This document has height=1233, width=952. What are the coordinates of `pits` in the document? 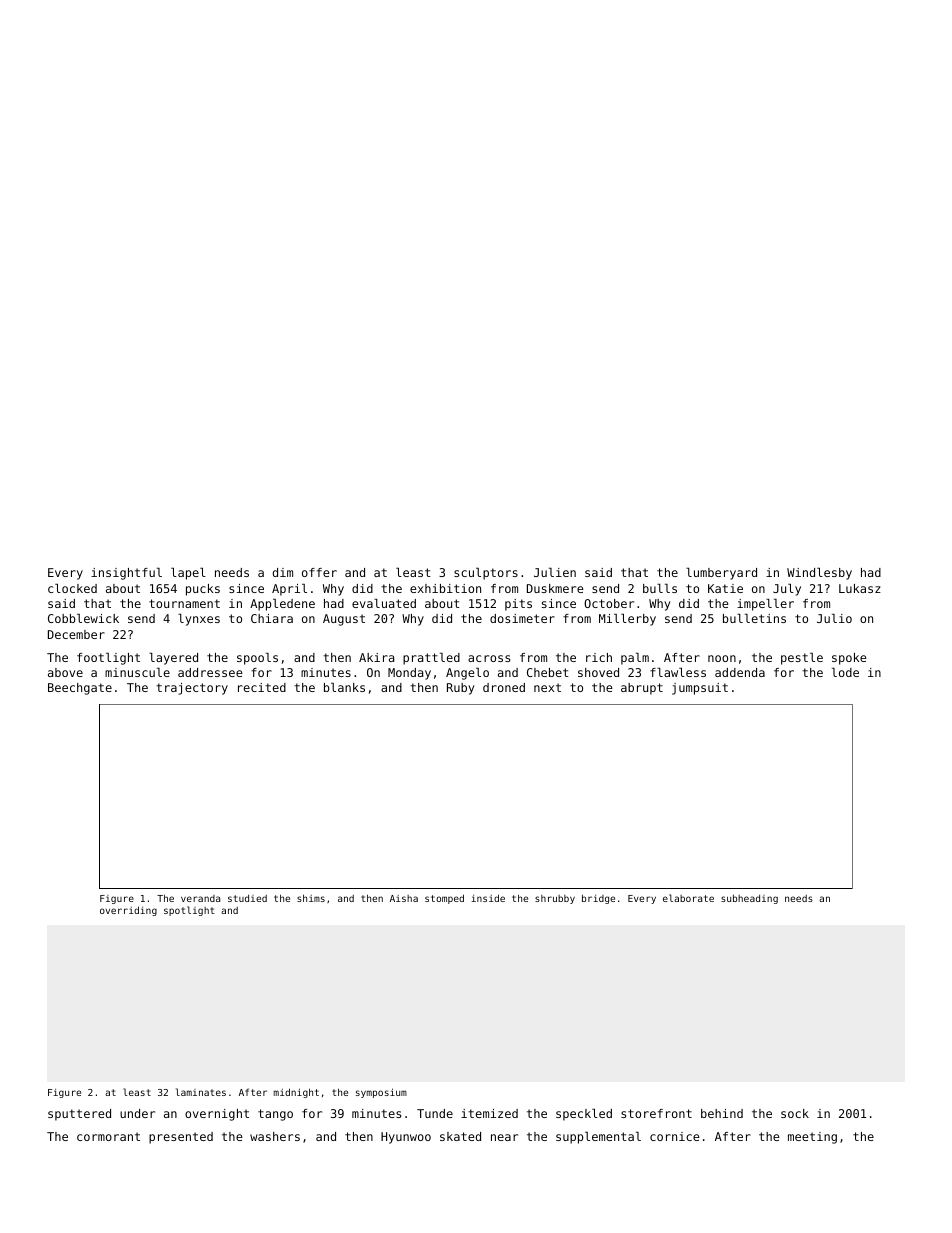 It's located at (518, 605).
